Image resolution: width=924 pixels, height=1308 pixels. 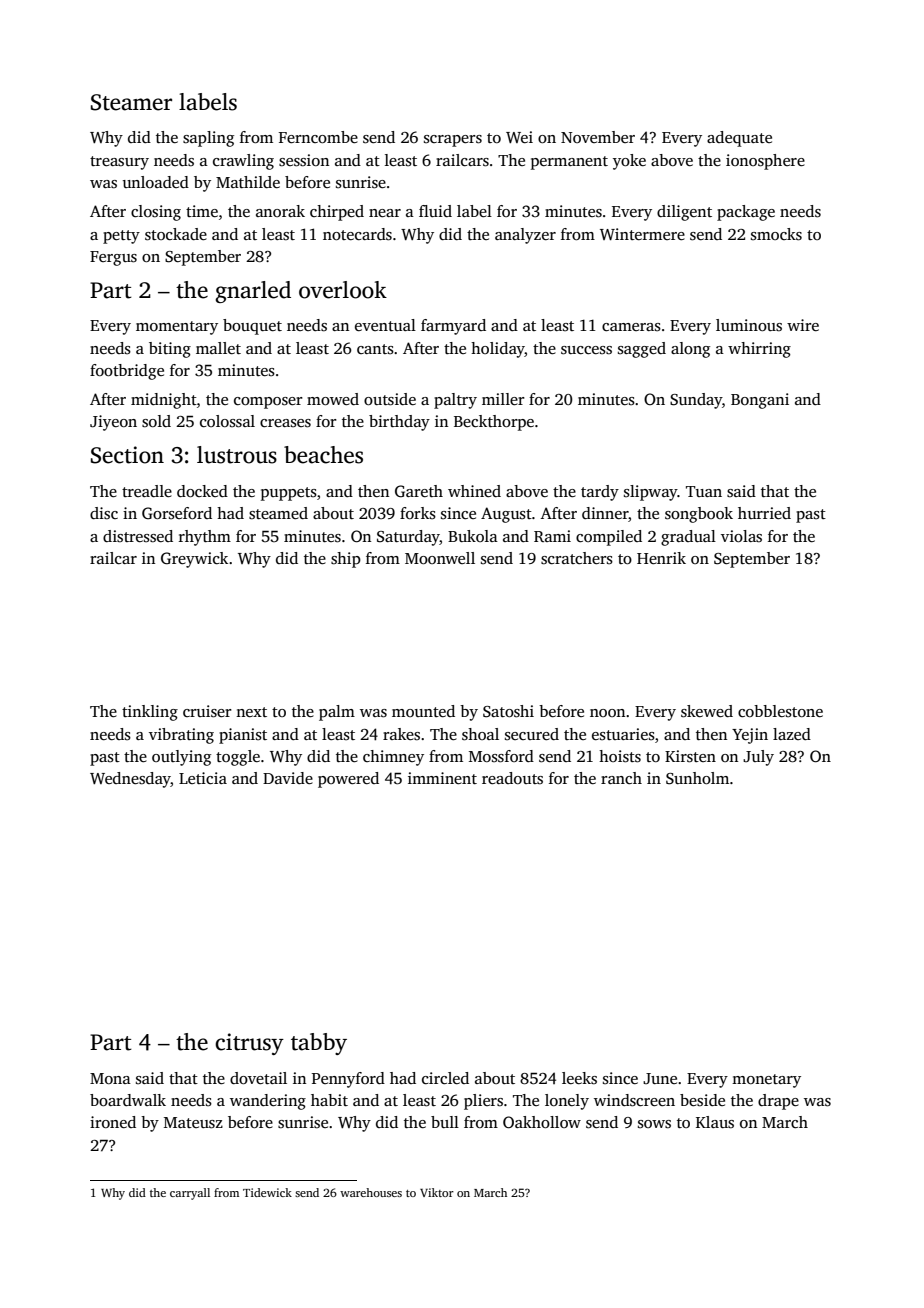 I want to click on bouquet, so click(x=252, y=327).
